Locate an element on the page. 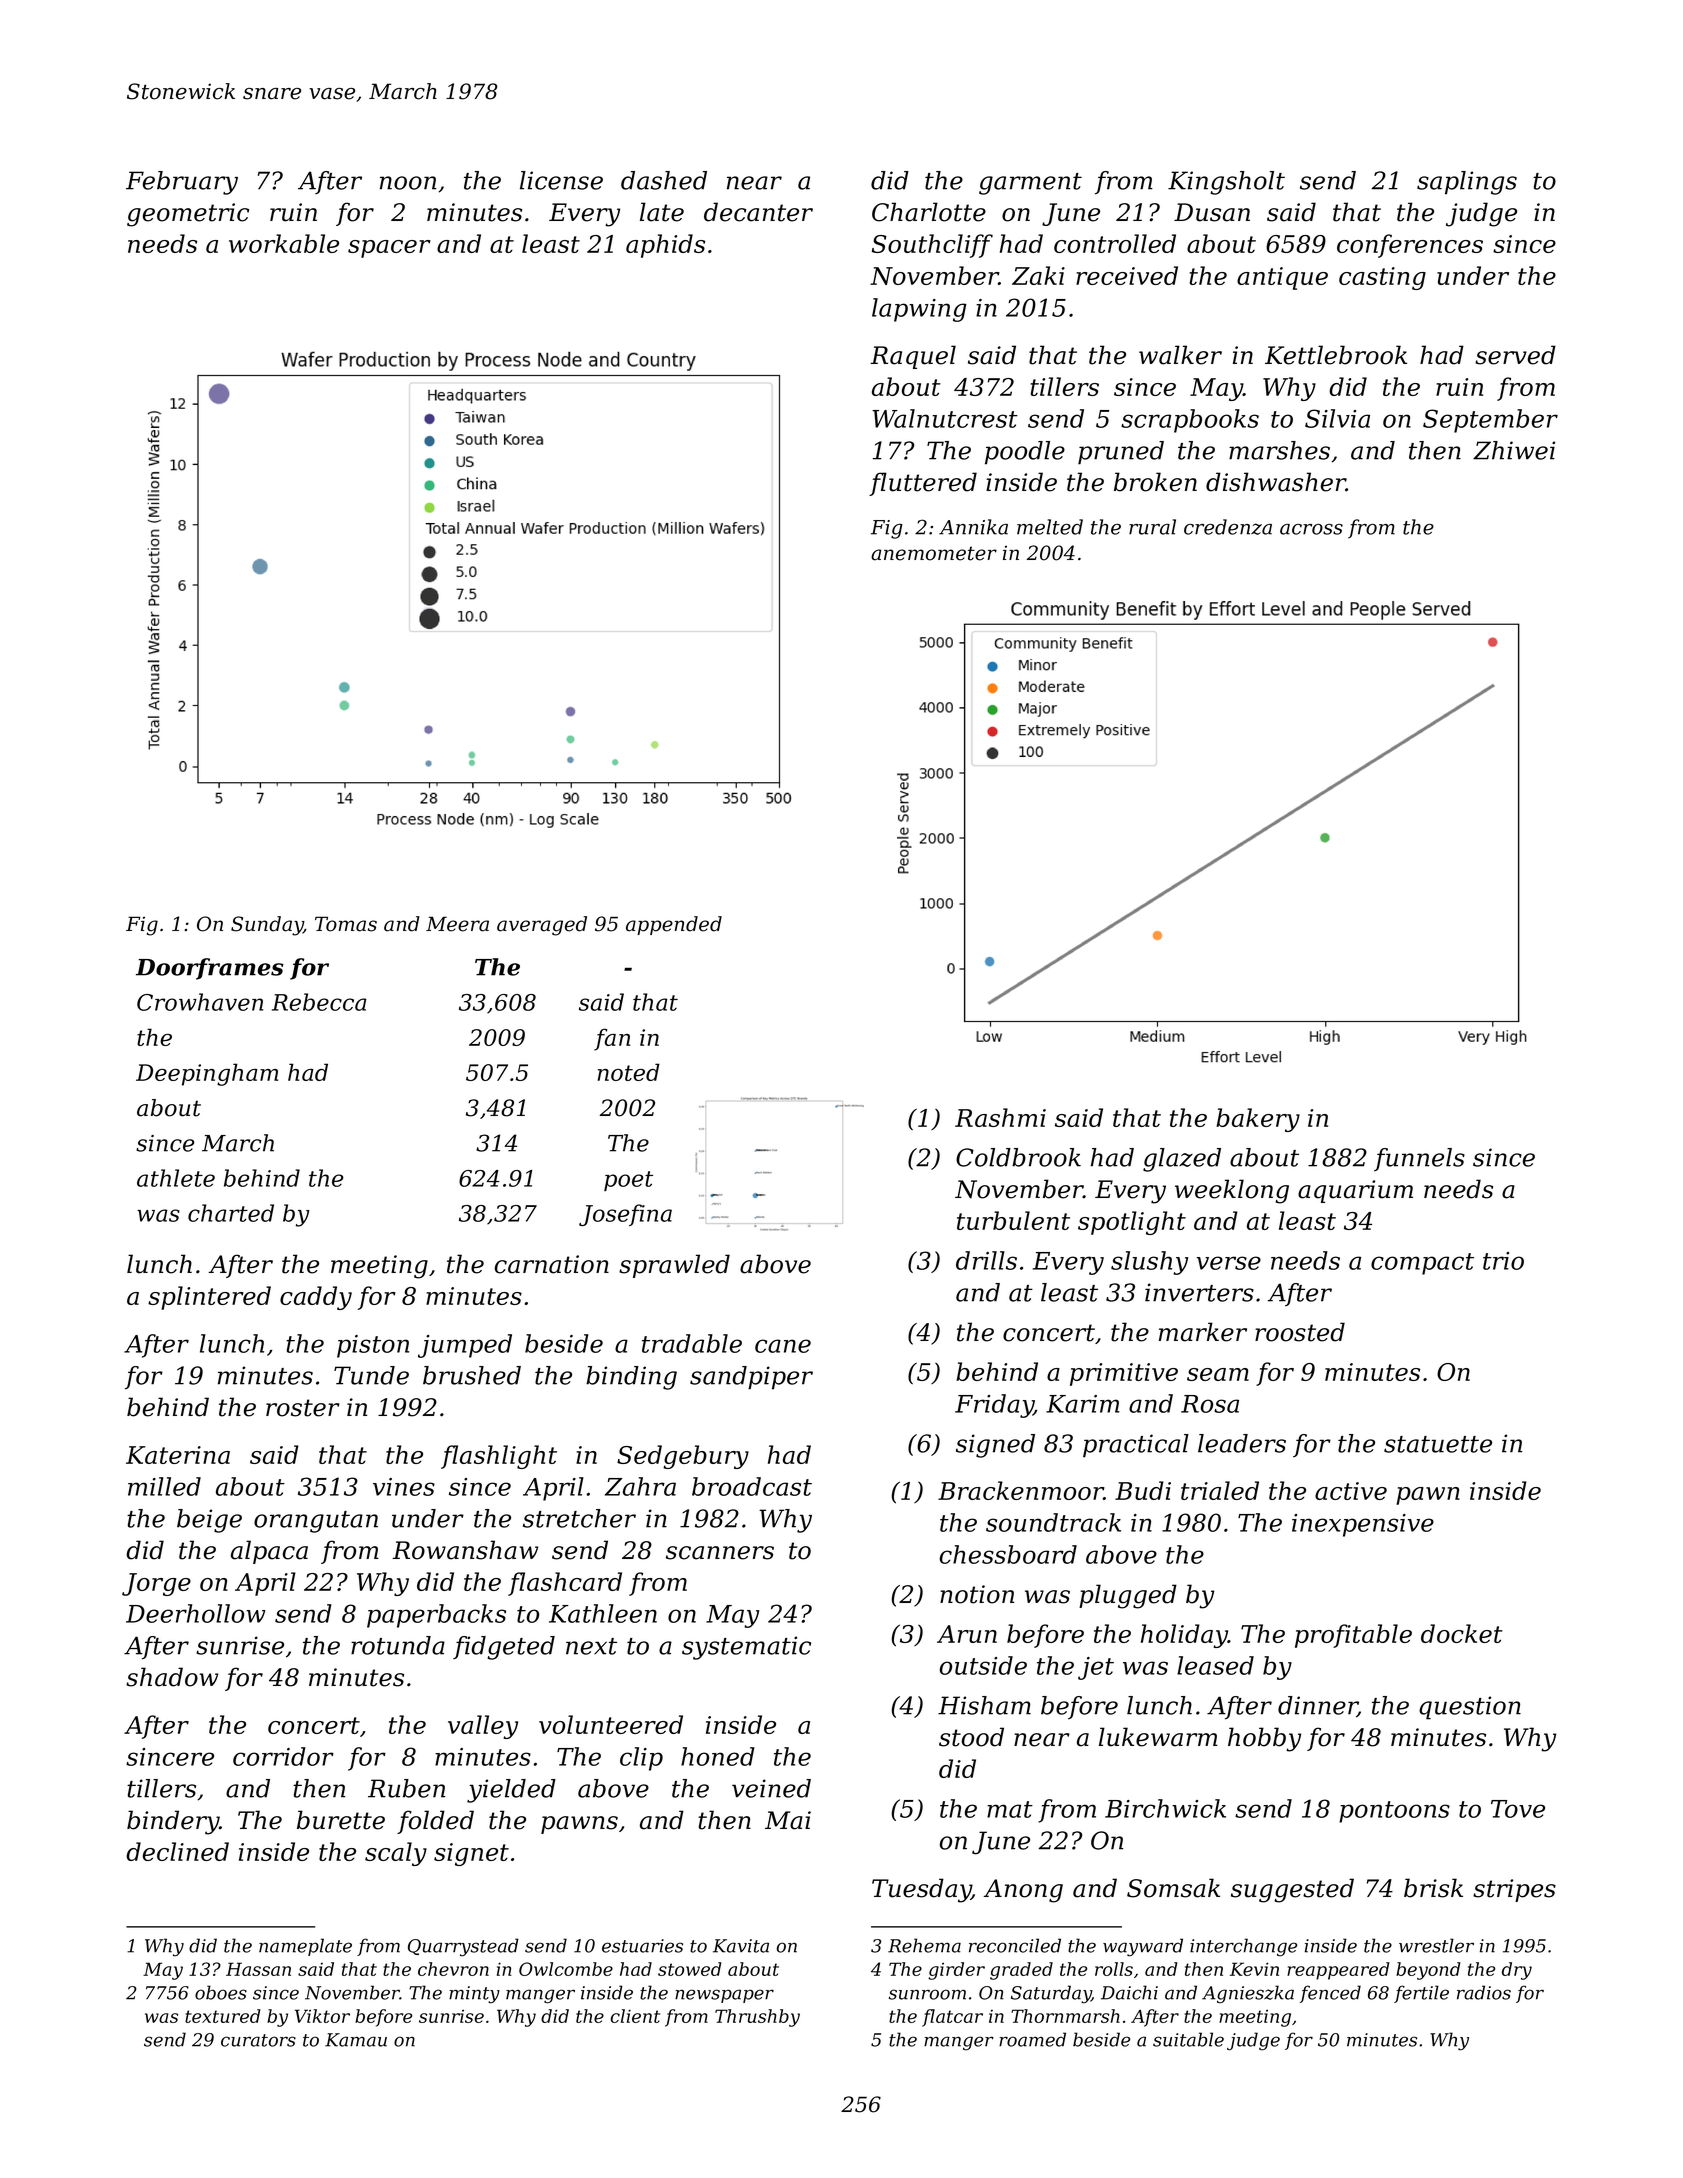  dashed is located at coordinates (664, 180).
